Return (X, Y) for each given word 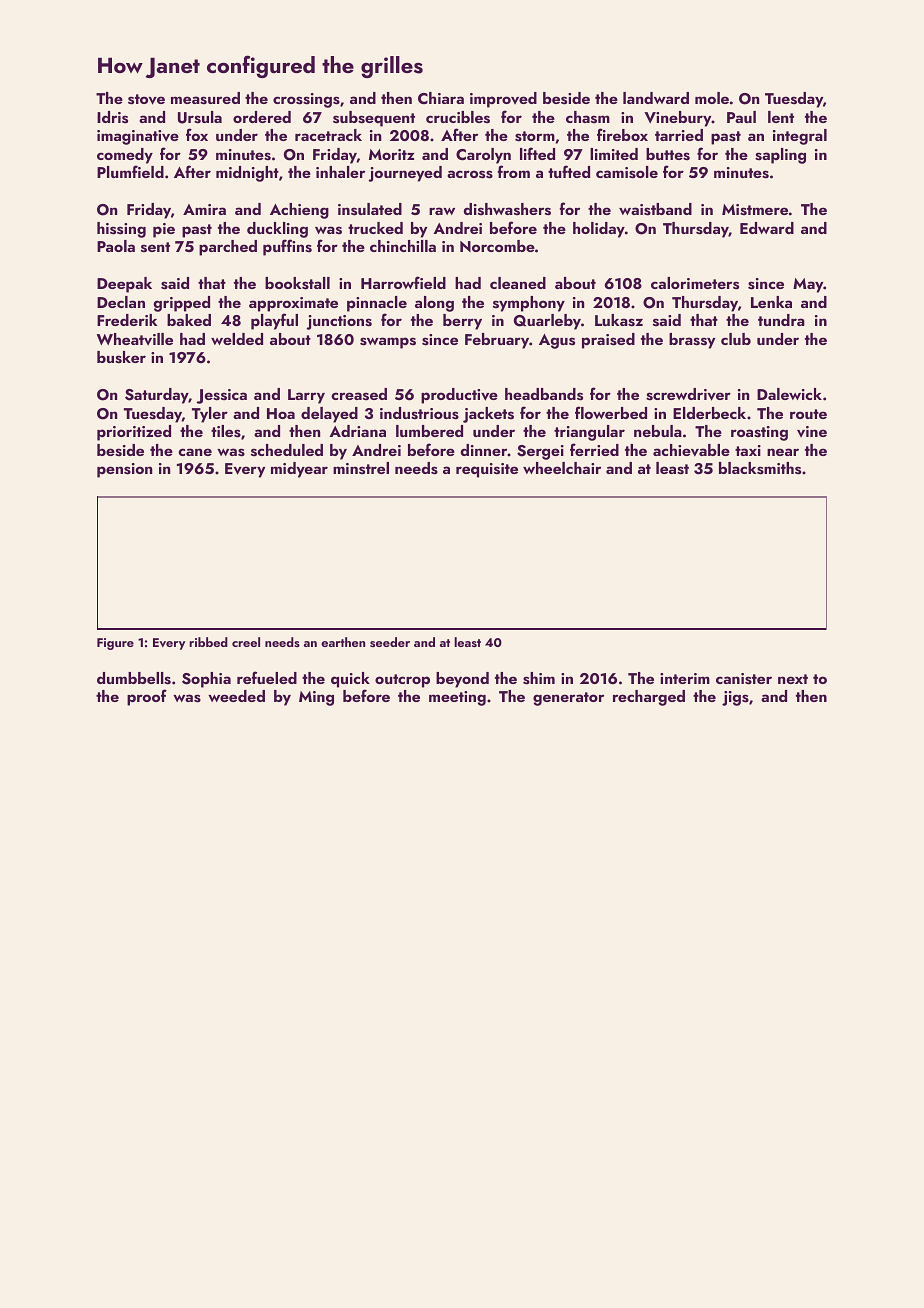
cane (195, 452)
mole (712, 98)
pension (124, 470)
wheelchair (562, 468)
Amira (204, 209)
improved (503, 100)
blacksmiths (760, 468)
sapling (780, 156)
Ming (316, 698)
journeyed (405, 174)
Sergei (540, 452)
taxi (748, 450)
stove (146, 99)
